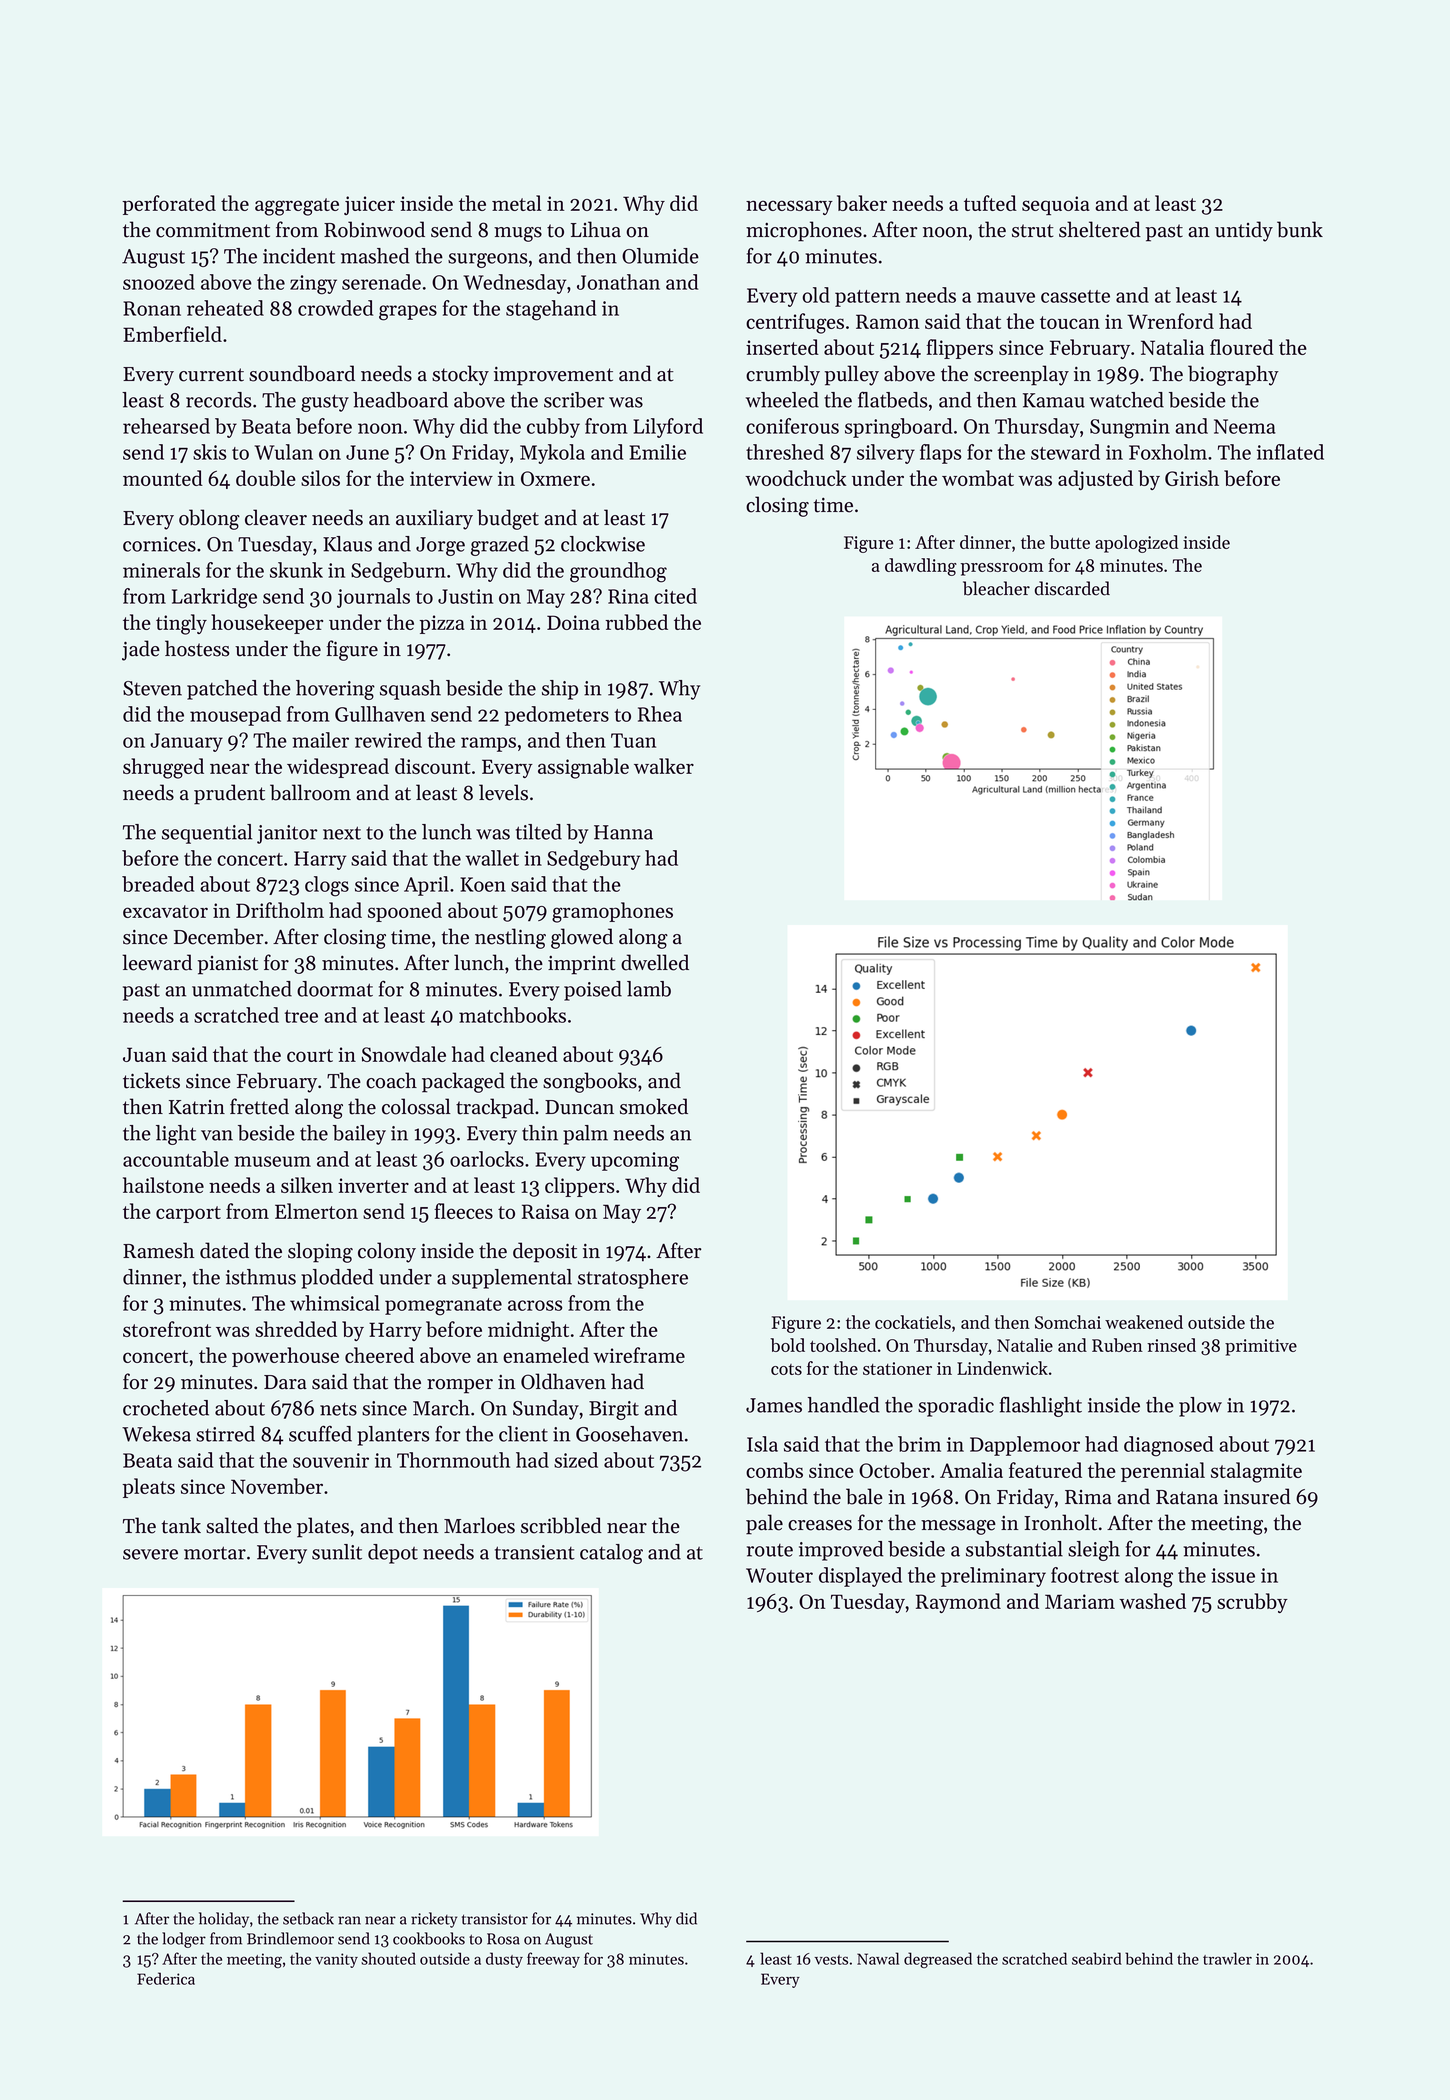 The image size is (1450, 2100). What do you see at coordinates (381, 282) in the image?
I see `serenade` at bounding box center [381, 282].
